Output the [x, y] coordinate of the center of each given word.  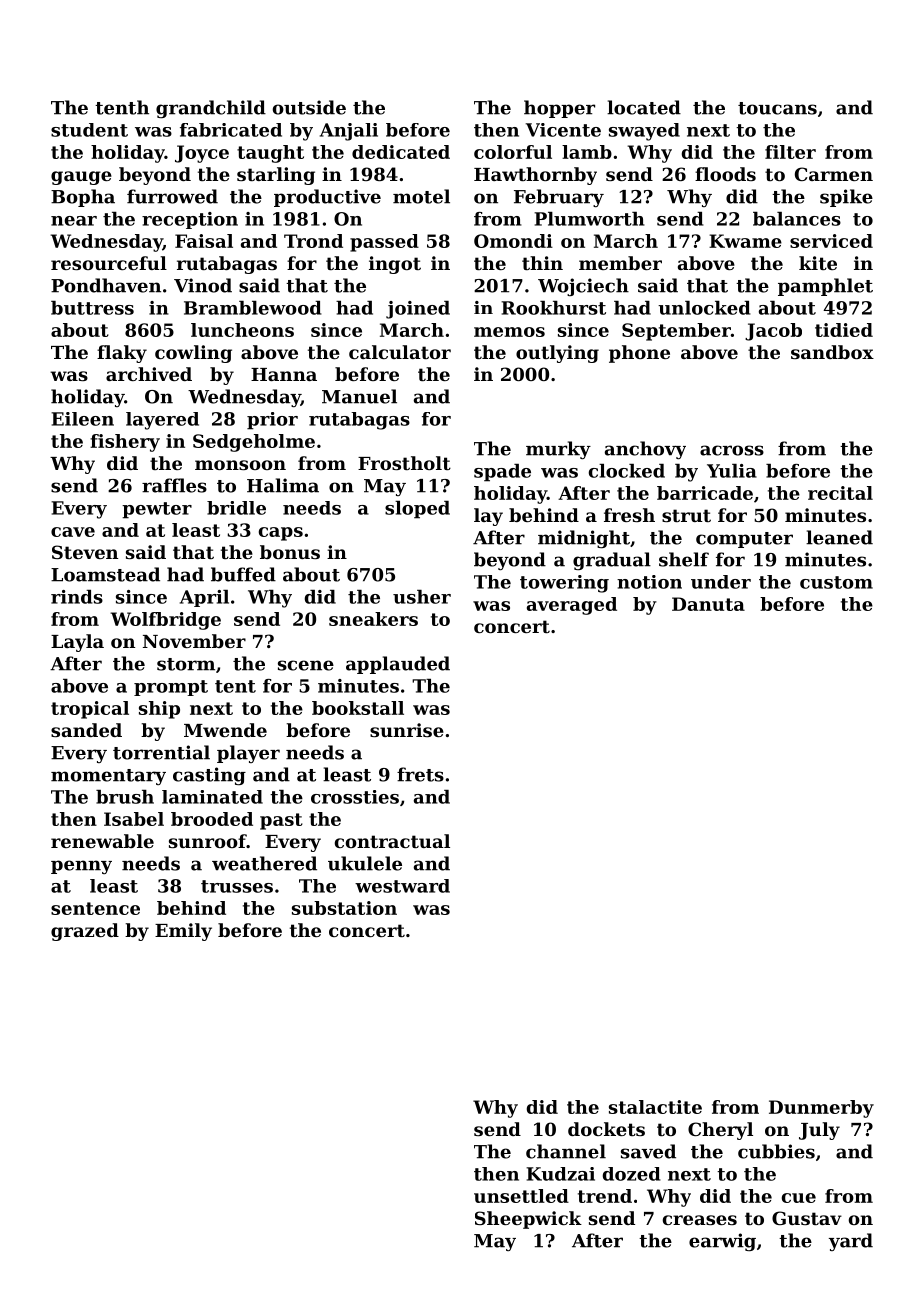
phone [639, 354]
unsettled [521, 1196]
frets [420, 774]
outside [309, 107]
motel [421, 196]
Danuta [708, 604]
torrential [161, 752]
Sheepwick [528, 1220]
